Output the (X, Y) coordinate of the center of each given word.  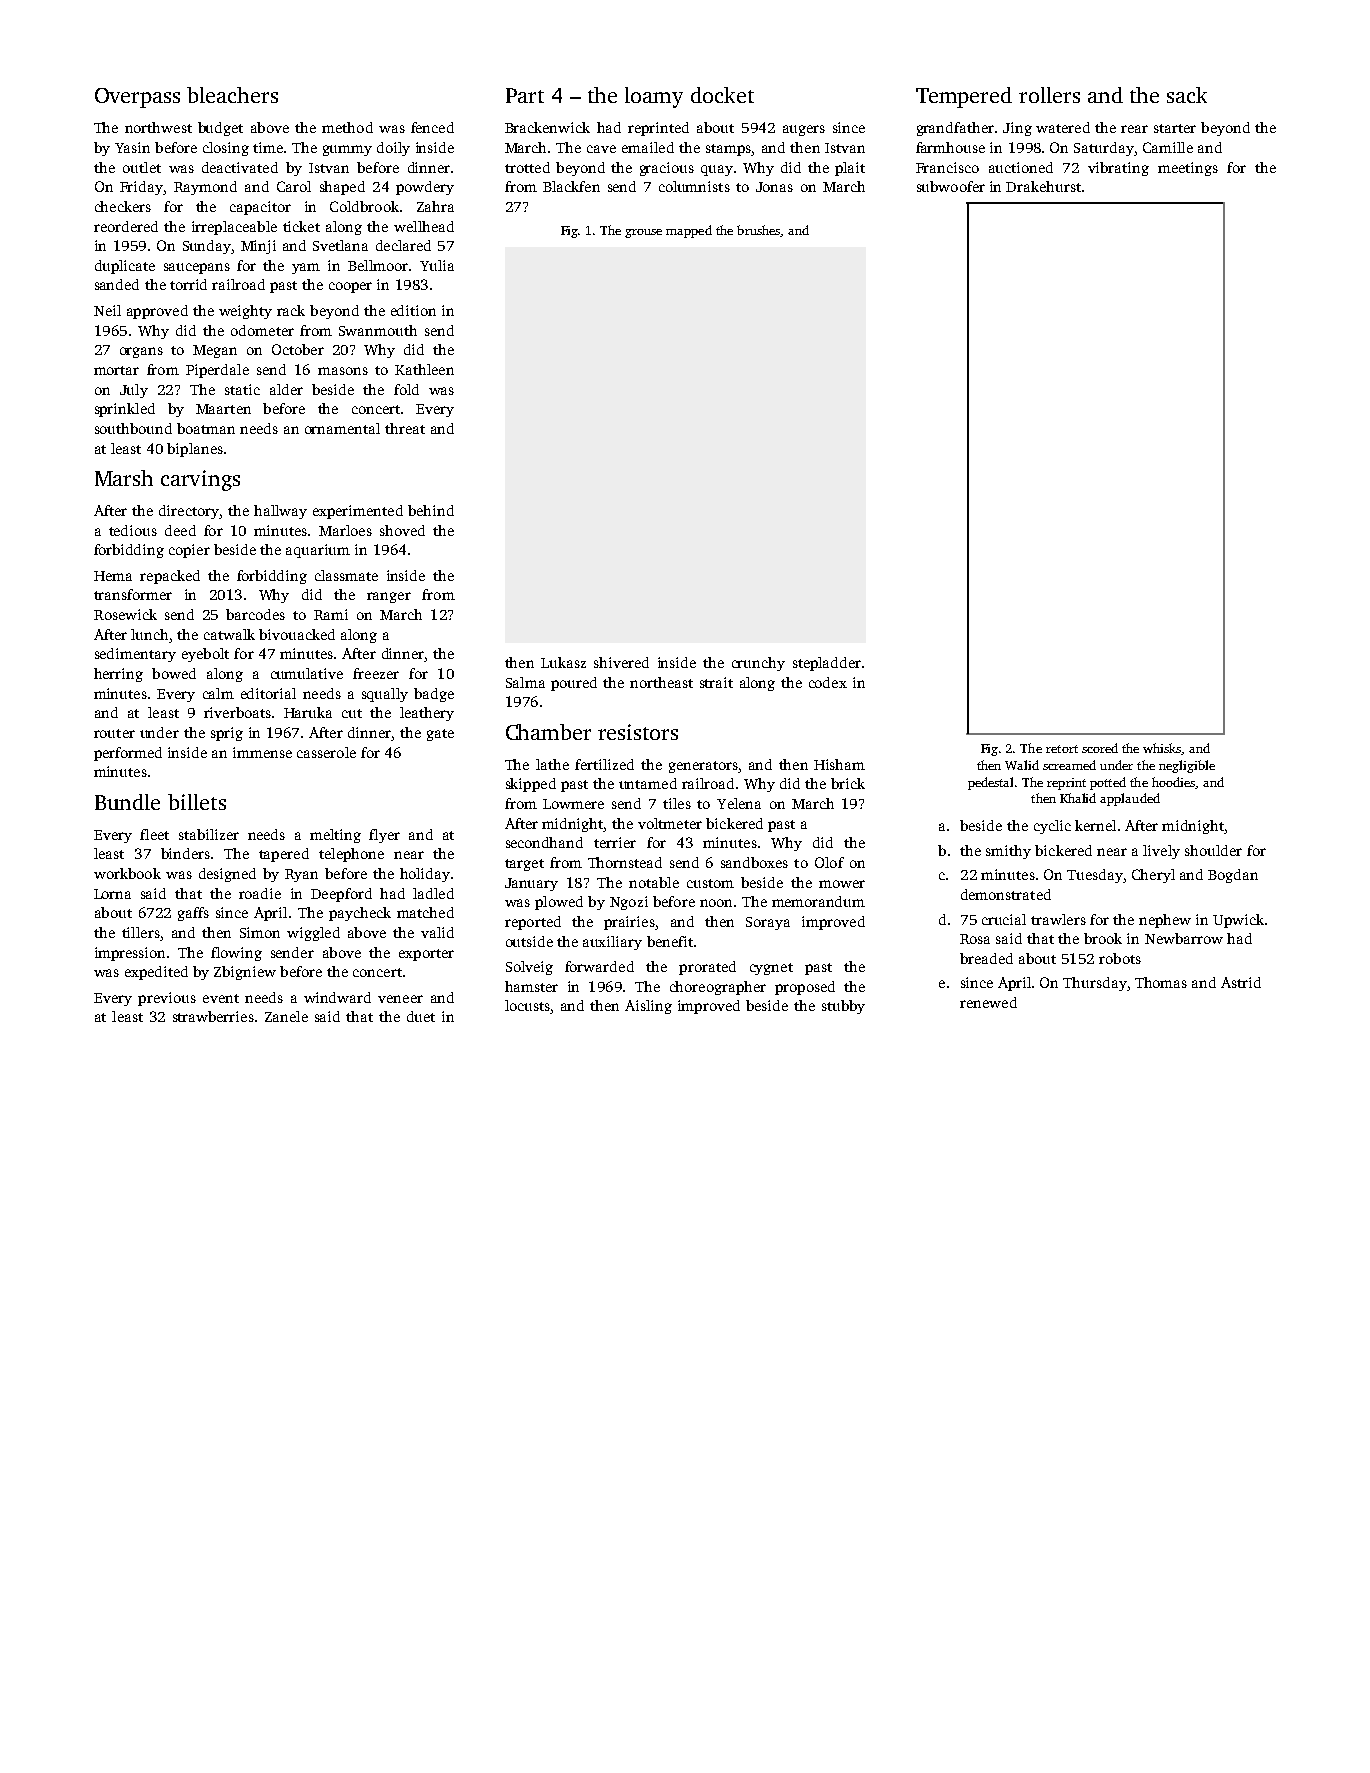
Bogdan (1233, 876)
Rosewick (125, 614)
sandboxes (754, 862)
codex (828, 682)
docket (722, 95)
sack (1187, 95)
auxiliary (612, 943)
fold (406, 389)
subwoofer (951, 186)
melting (335, 836)
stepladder (827, 664)
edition (413, 310)
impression (130, 954)
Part (525, 95)
